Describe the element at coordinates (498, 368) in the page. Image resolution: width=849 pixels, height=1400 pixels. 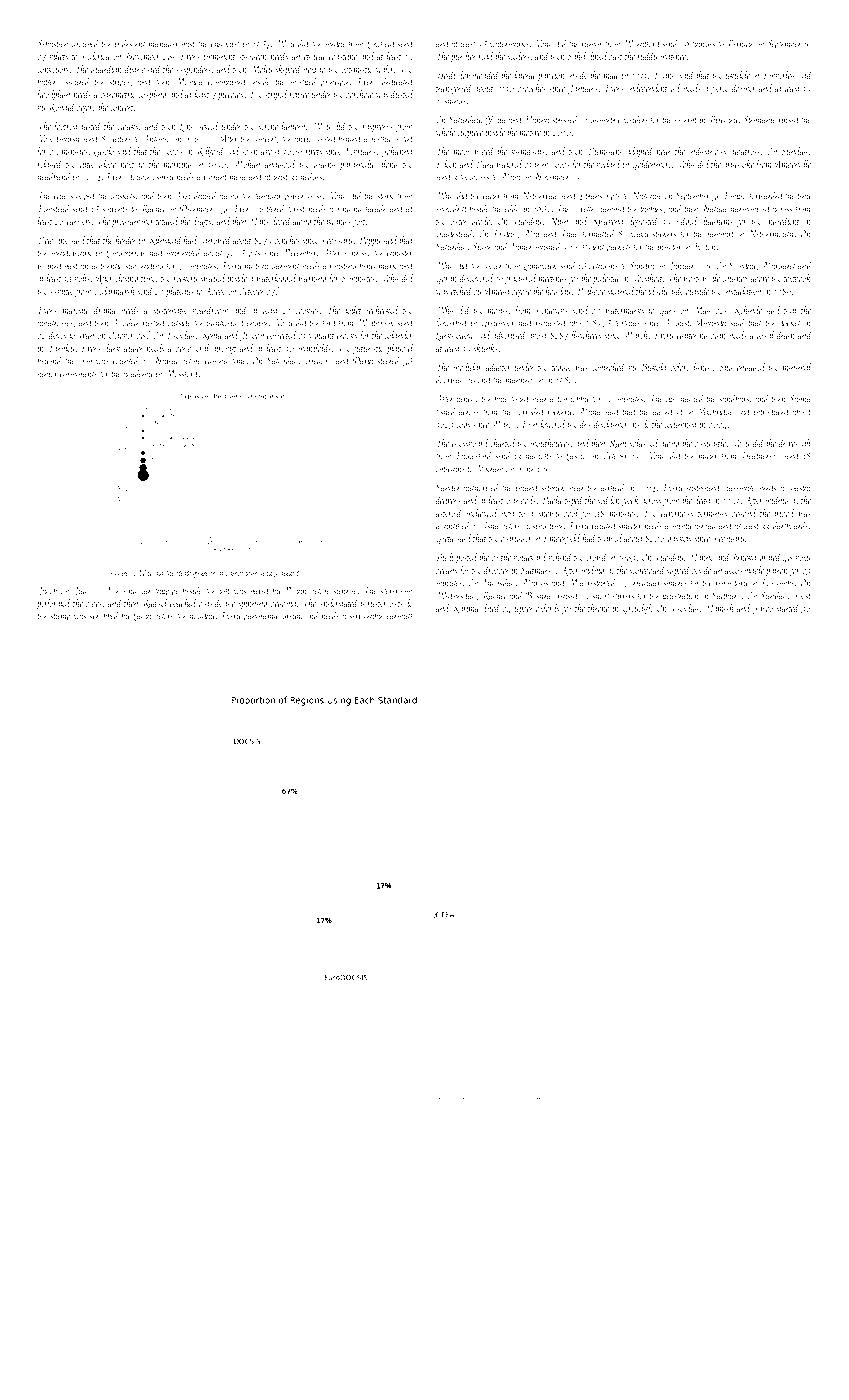
I see `adapter` at that location.
